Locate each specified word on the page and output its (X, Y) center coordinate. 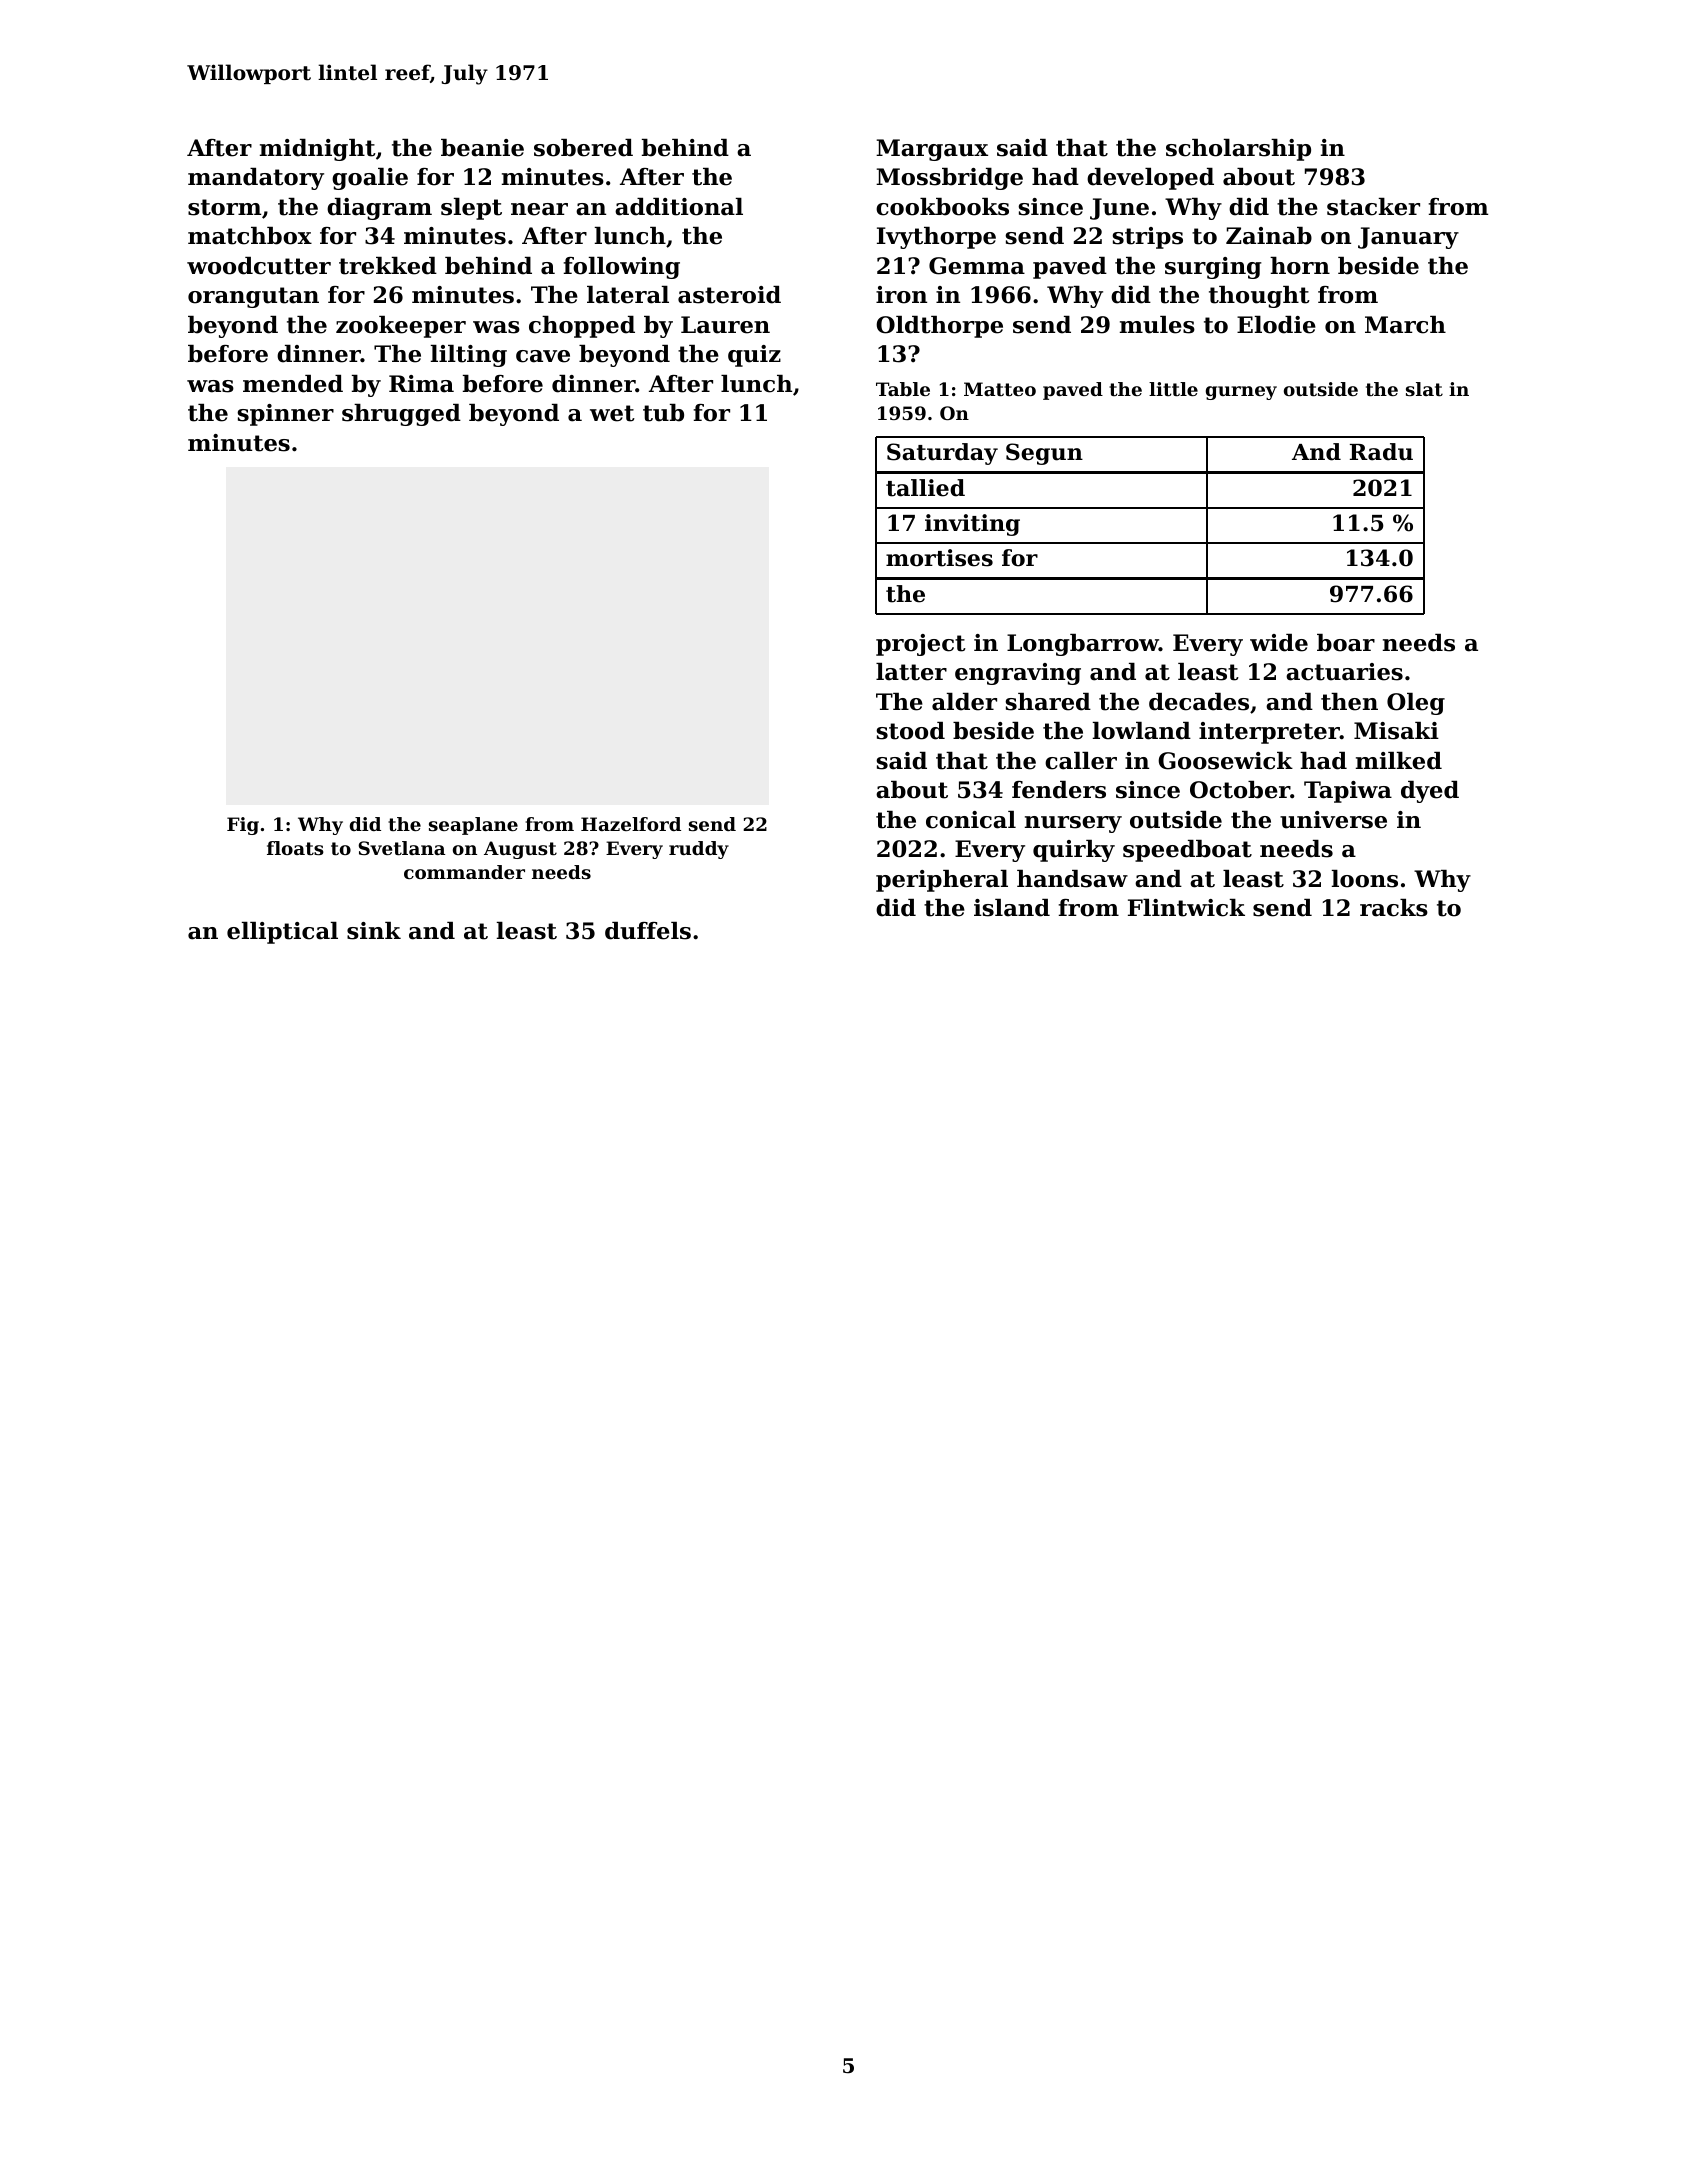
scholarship (1238, 150)
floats (295, 848)
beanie (482, 148)
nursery (1073, 824)
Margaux (932, 150)
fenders (1059, 790)
